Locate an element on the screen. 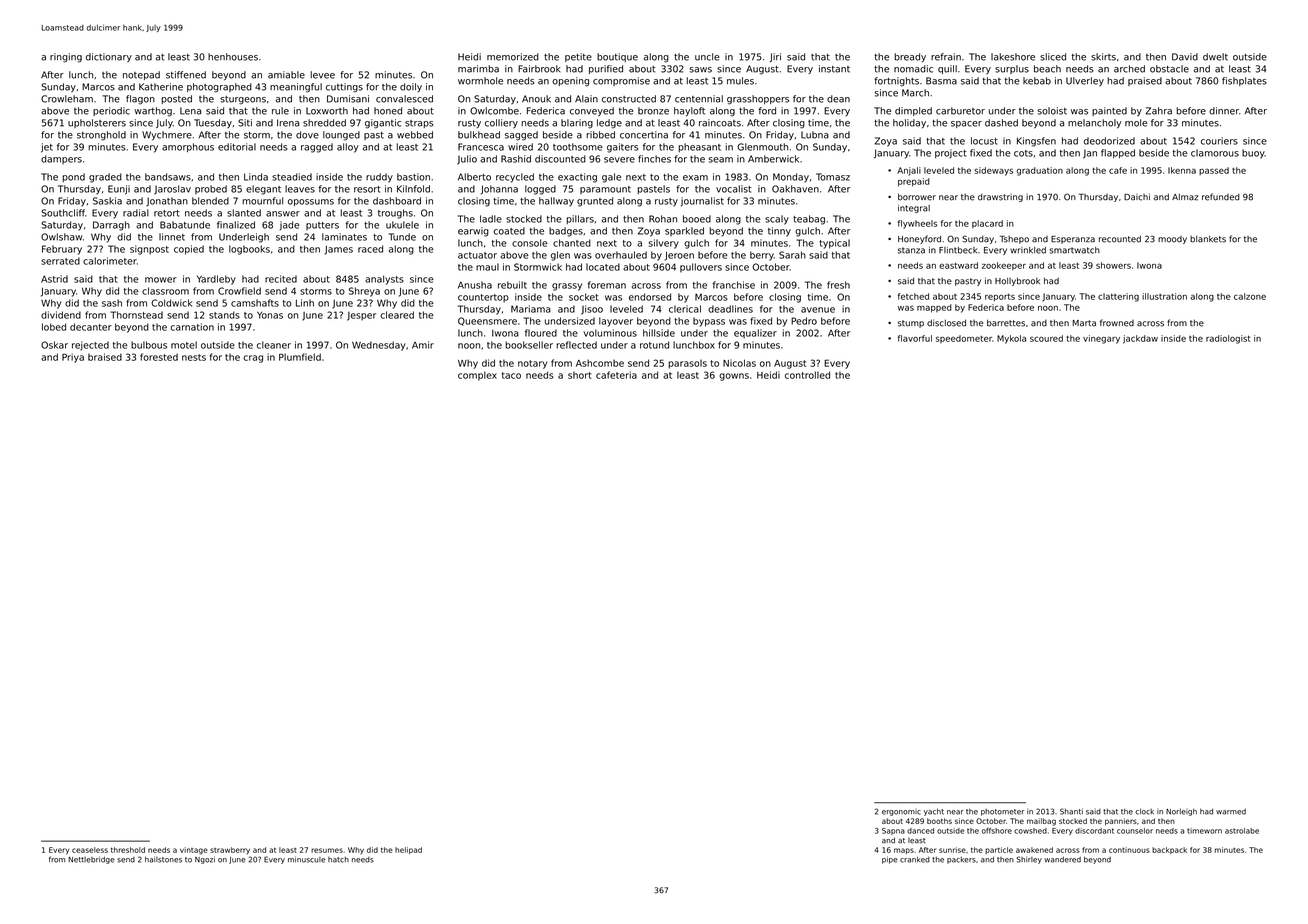 This screenshot has height=924, width=1308. placard is located at coordinates (987, 224).
